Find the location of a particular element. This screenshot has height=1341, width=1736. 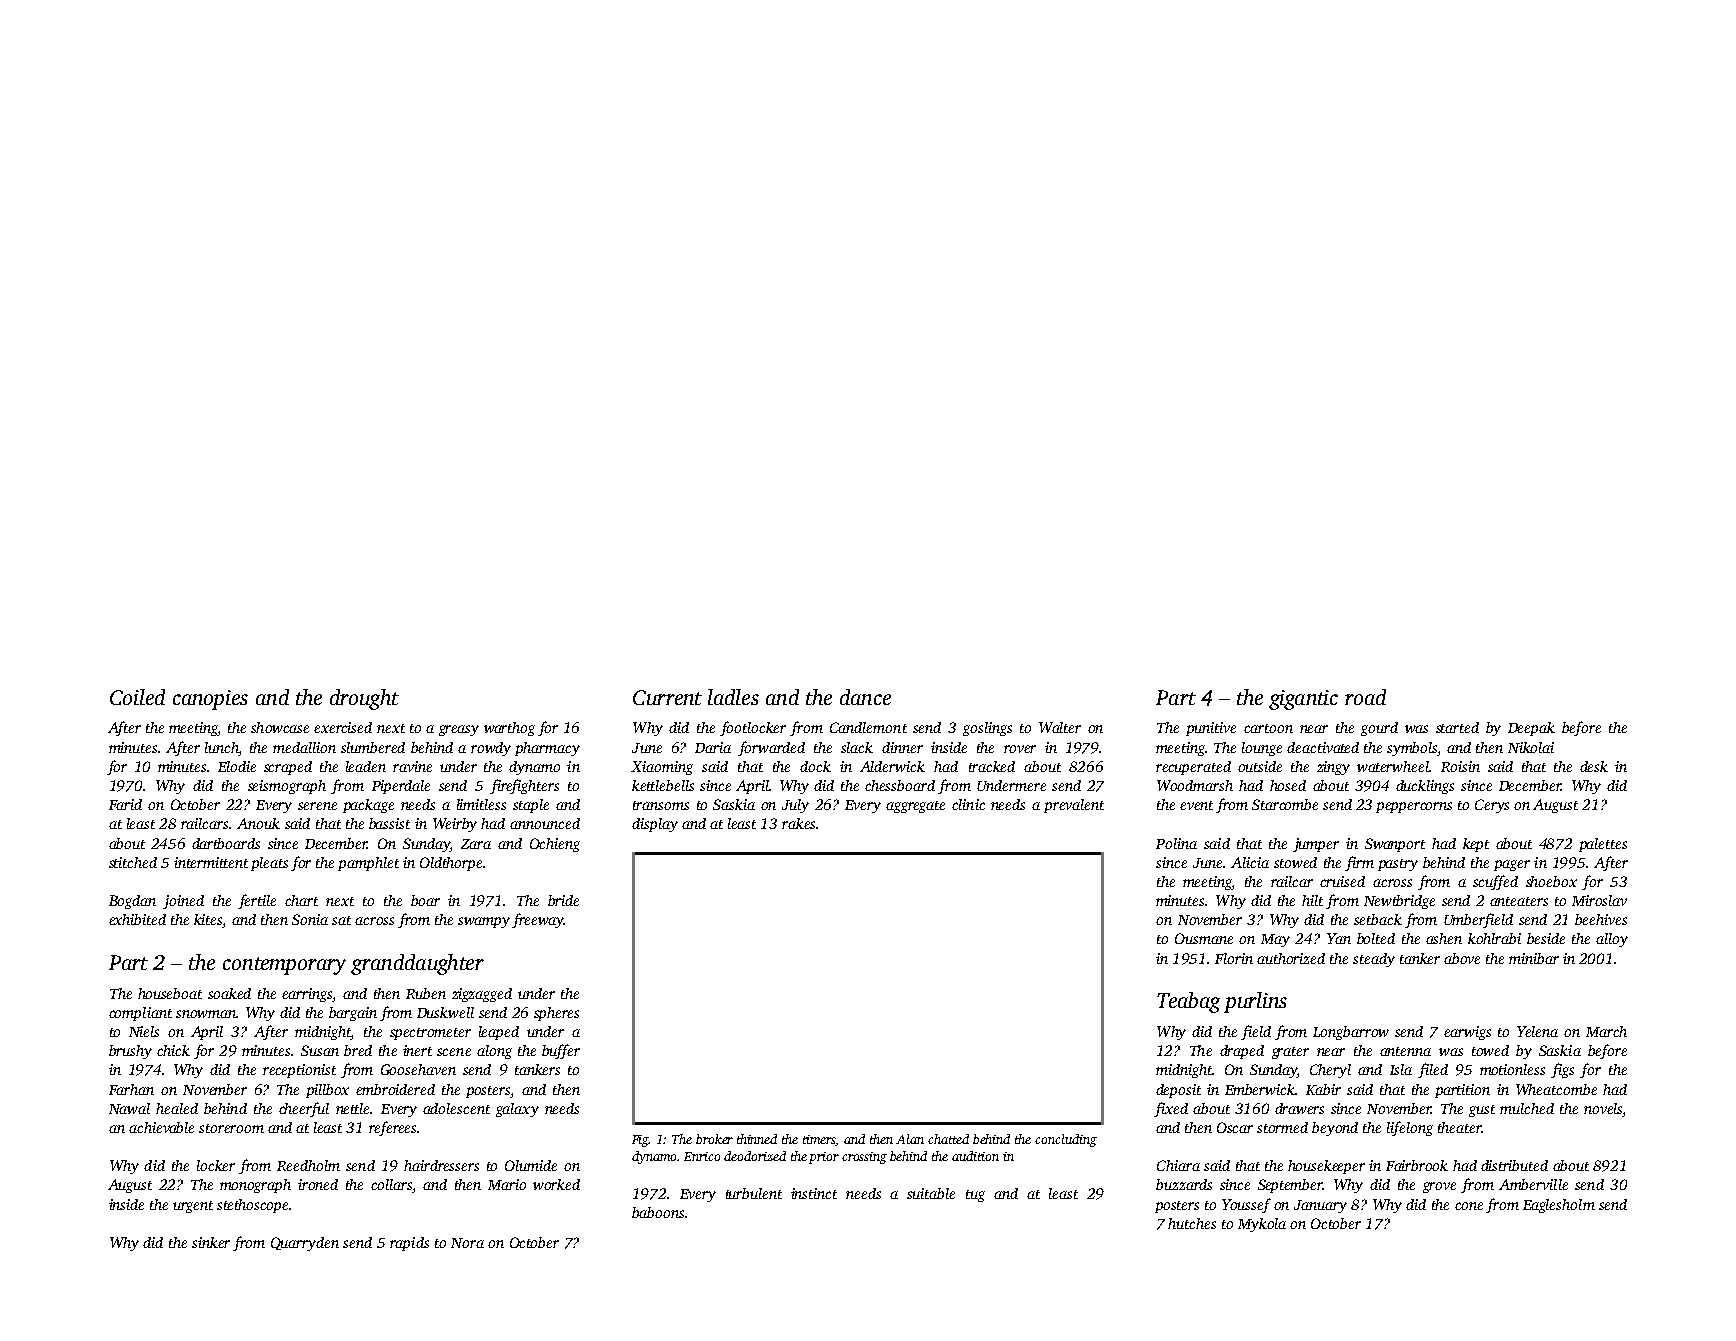

hairdressers is located at coordinates (441, 1165).
